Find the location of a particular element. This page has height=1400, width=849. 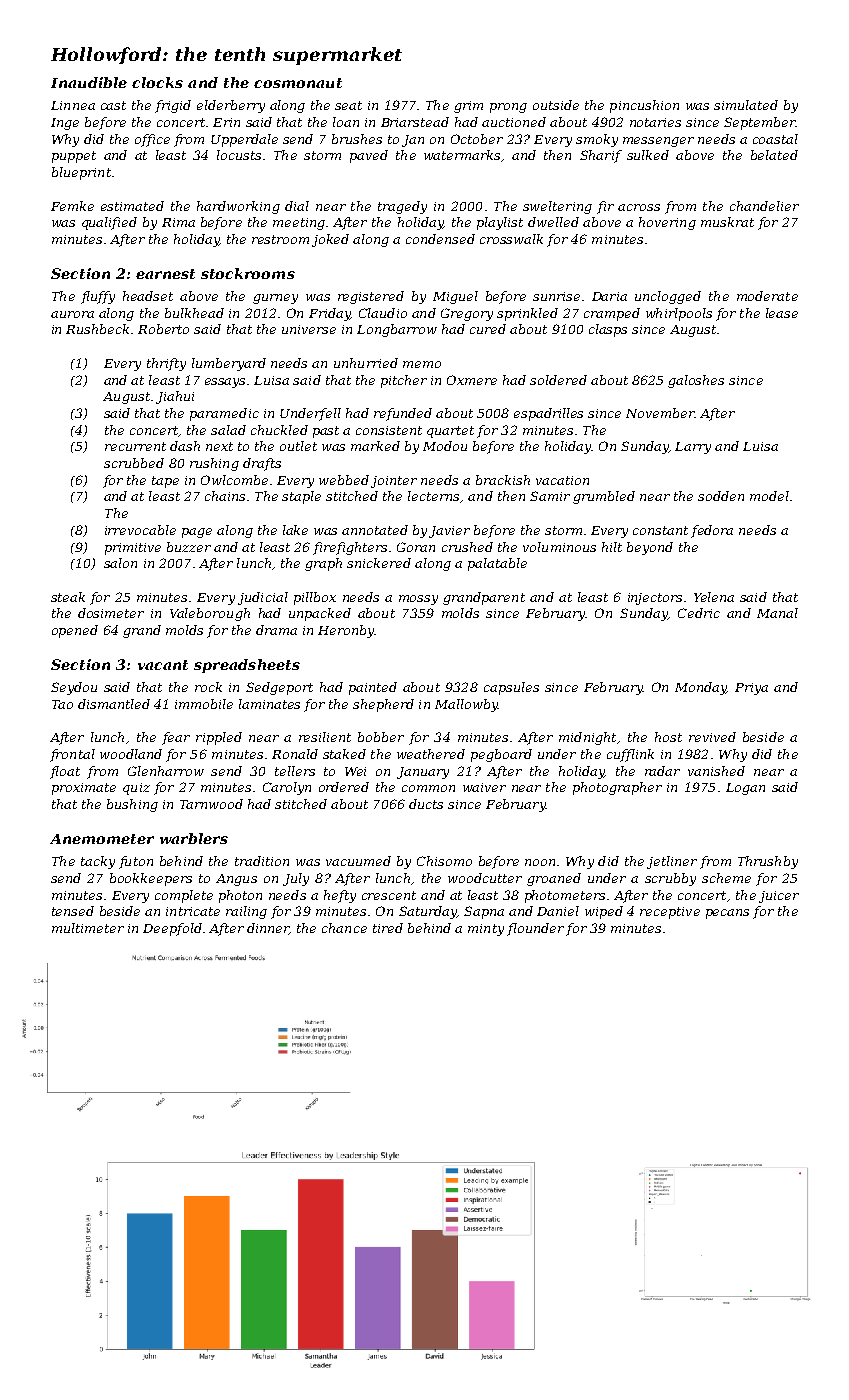

fedora is located at coordinates (712, 531).
